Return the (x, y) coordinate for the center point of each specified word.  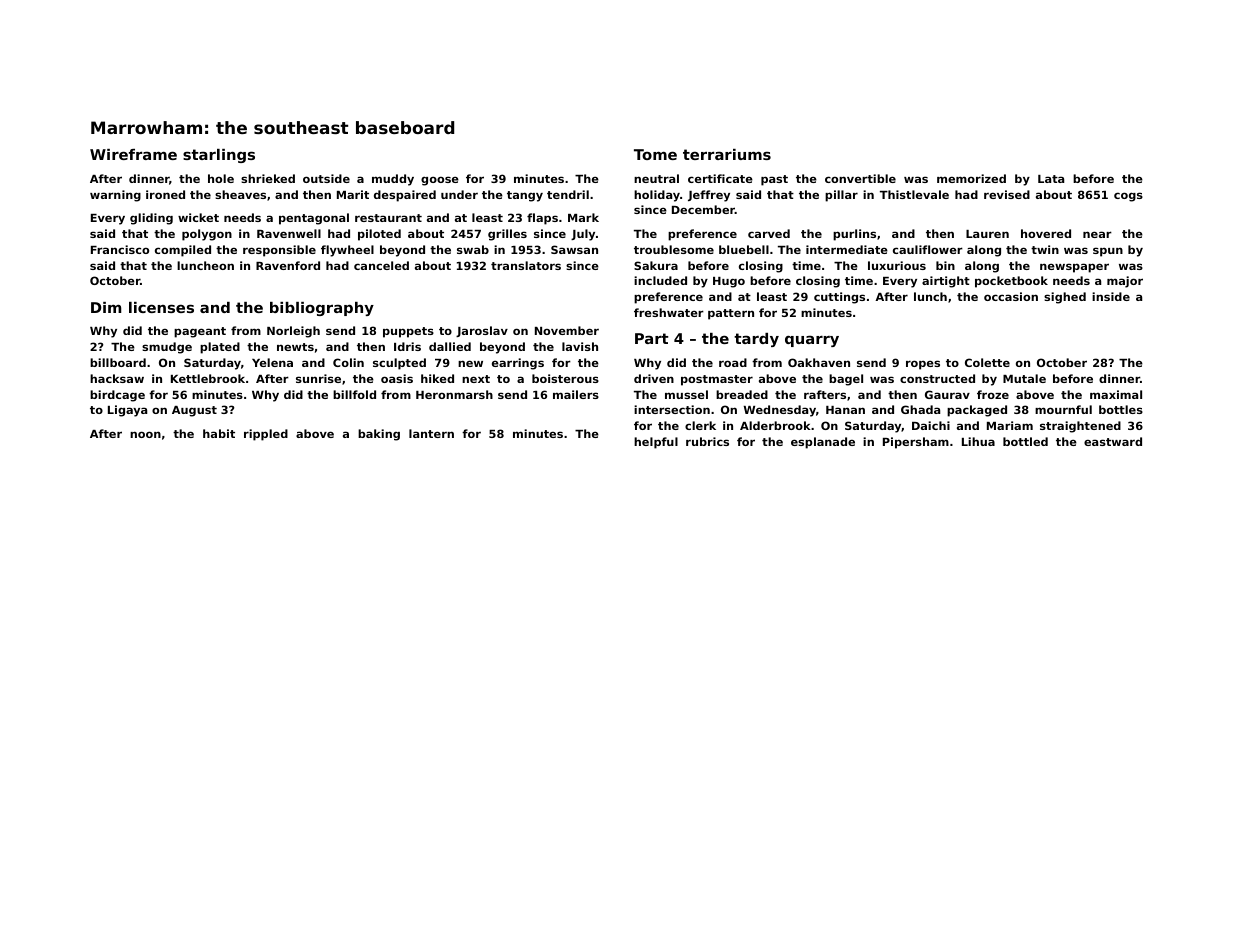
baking (379, 435)
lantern (431, 433)
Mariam (1010, 425)
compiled (183, 251)
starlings (219, 156)
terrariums (727, 154)
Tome (655, 154)
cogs (1128, 197)
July (583, 235)
